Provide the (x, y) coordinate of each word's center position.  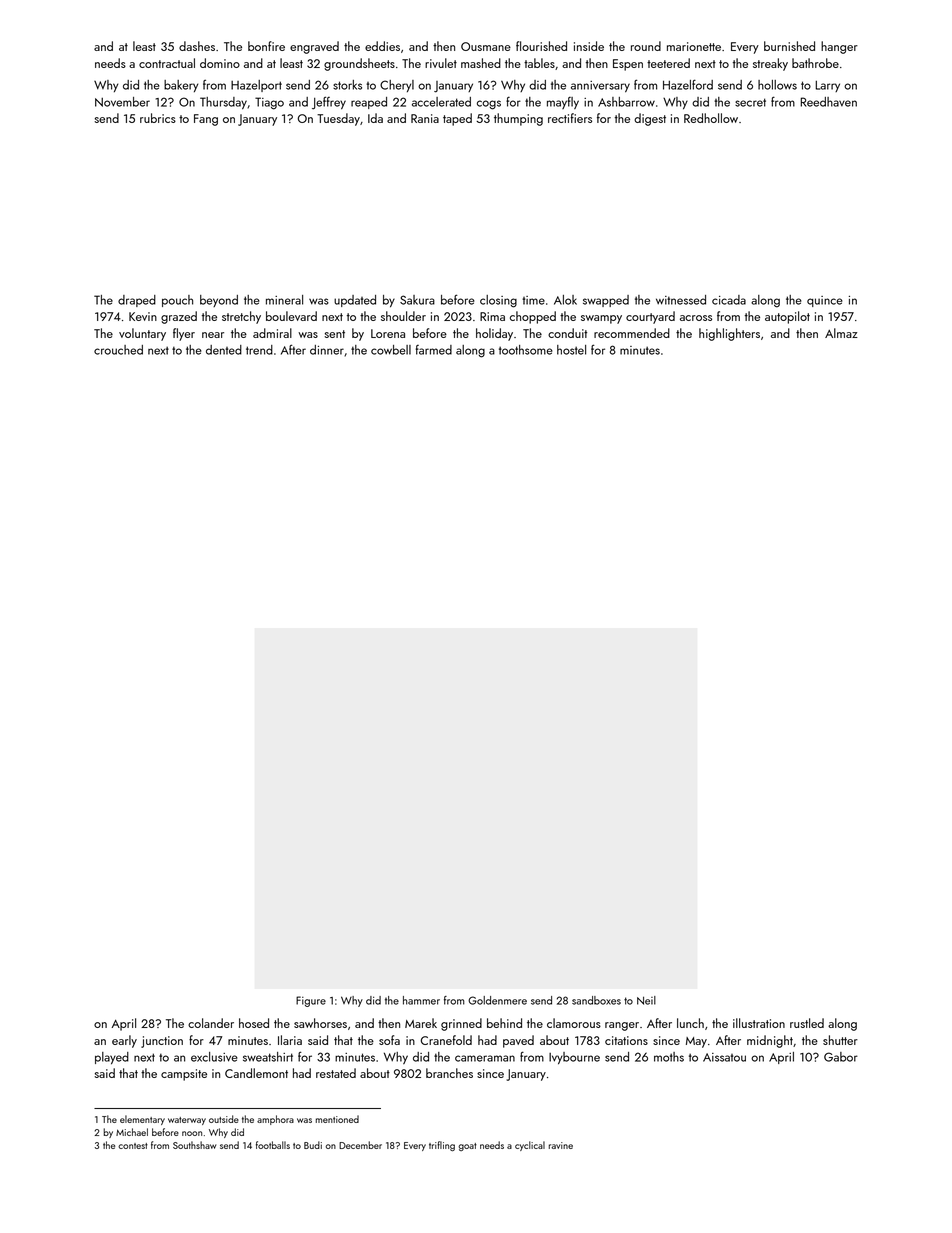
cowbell (391, 350)
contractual (167, 63)
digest (650, 119)
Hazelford (688, 84)
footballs (273, 1145)
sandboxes (596, 1000)
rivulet (441, 63)
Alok (565, 300)
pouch (177, 301)
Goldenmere (497, 1000)
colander (211, 1023)
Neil (646, 1000)
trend (259, 350)
